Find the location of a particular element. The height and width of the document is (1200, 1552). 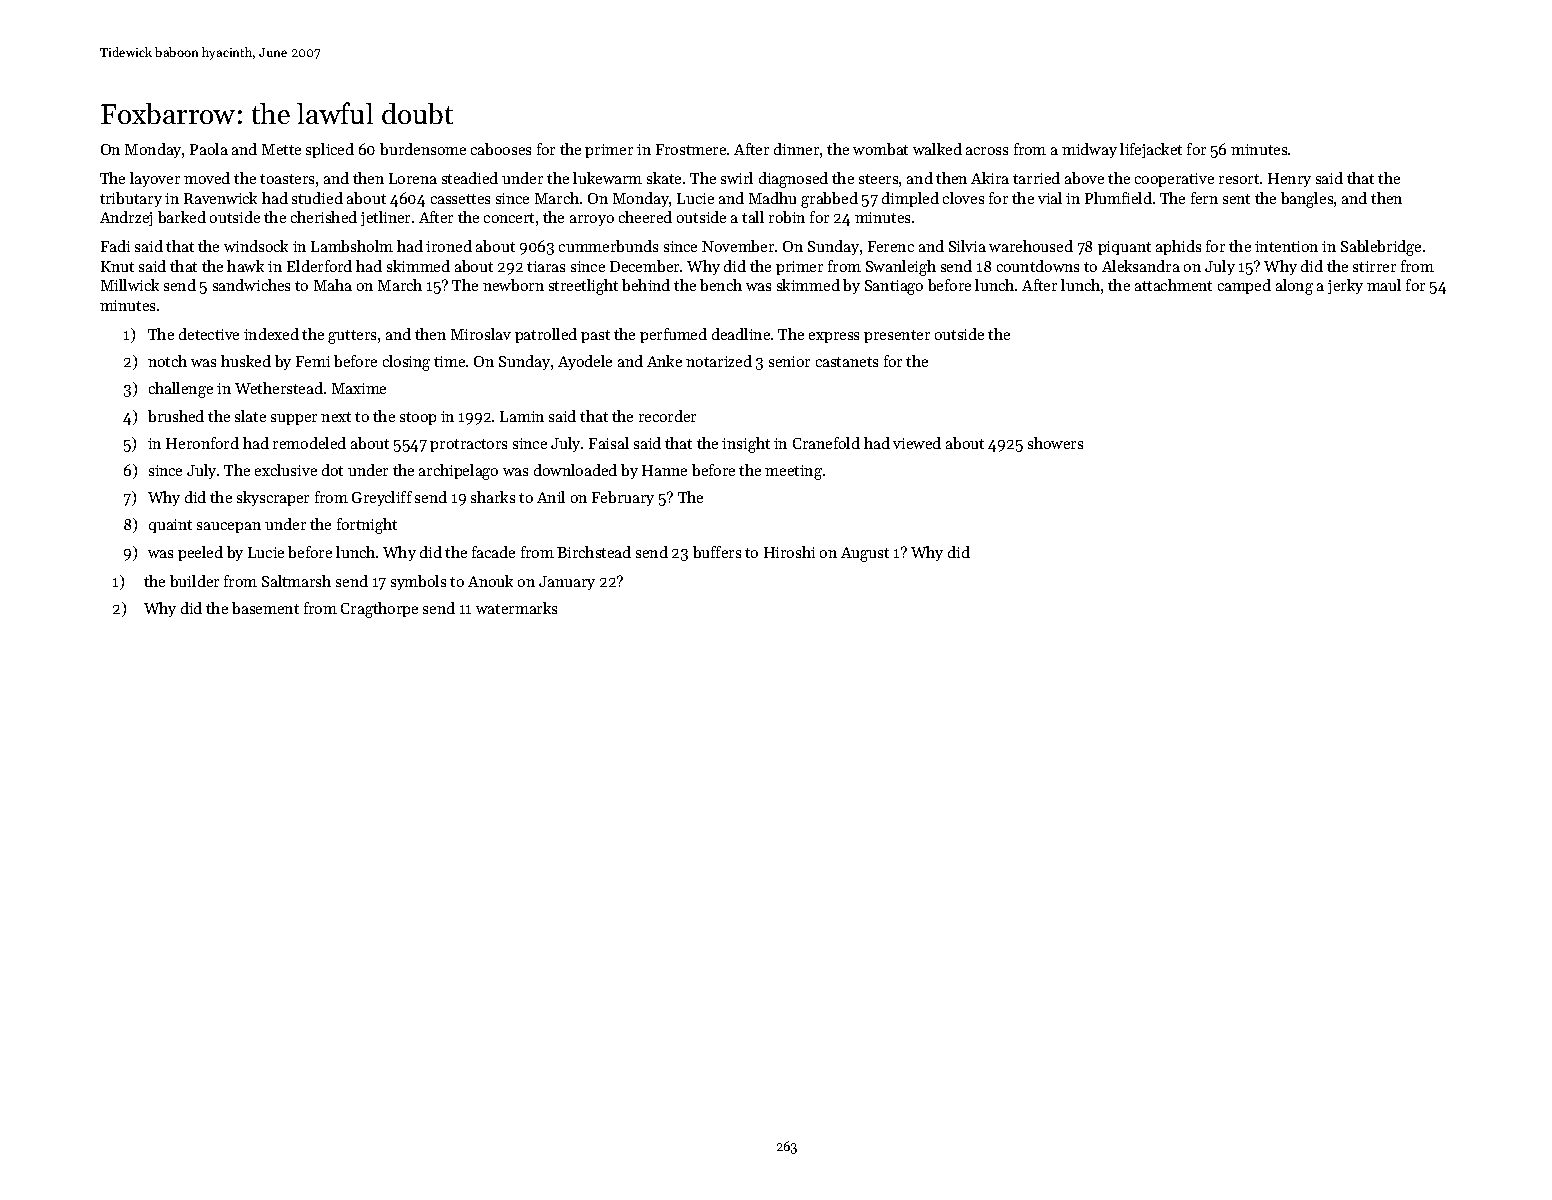

February is located at coordinates (623, 498).
